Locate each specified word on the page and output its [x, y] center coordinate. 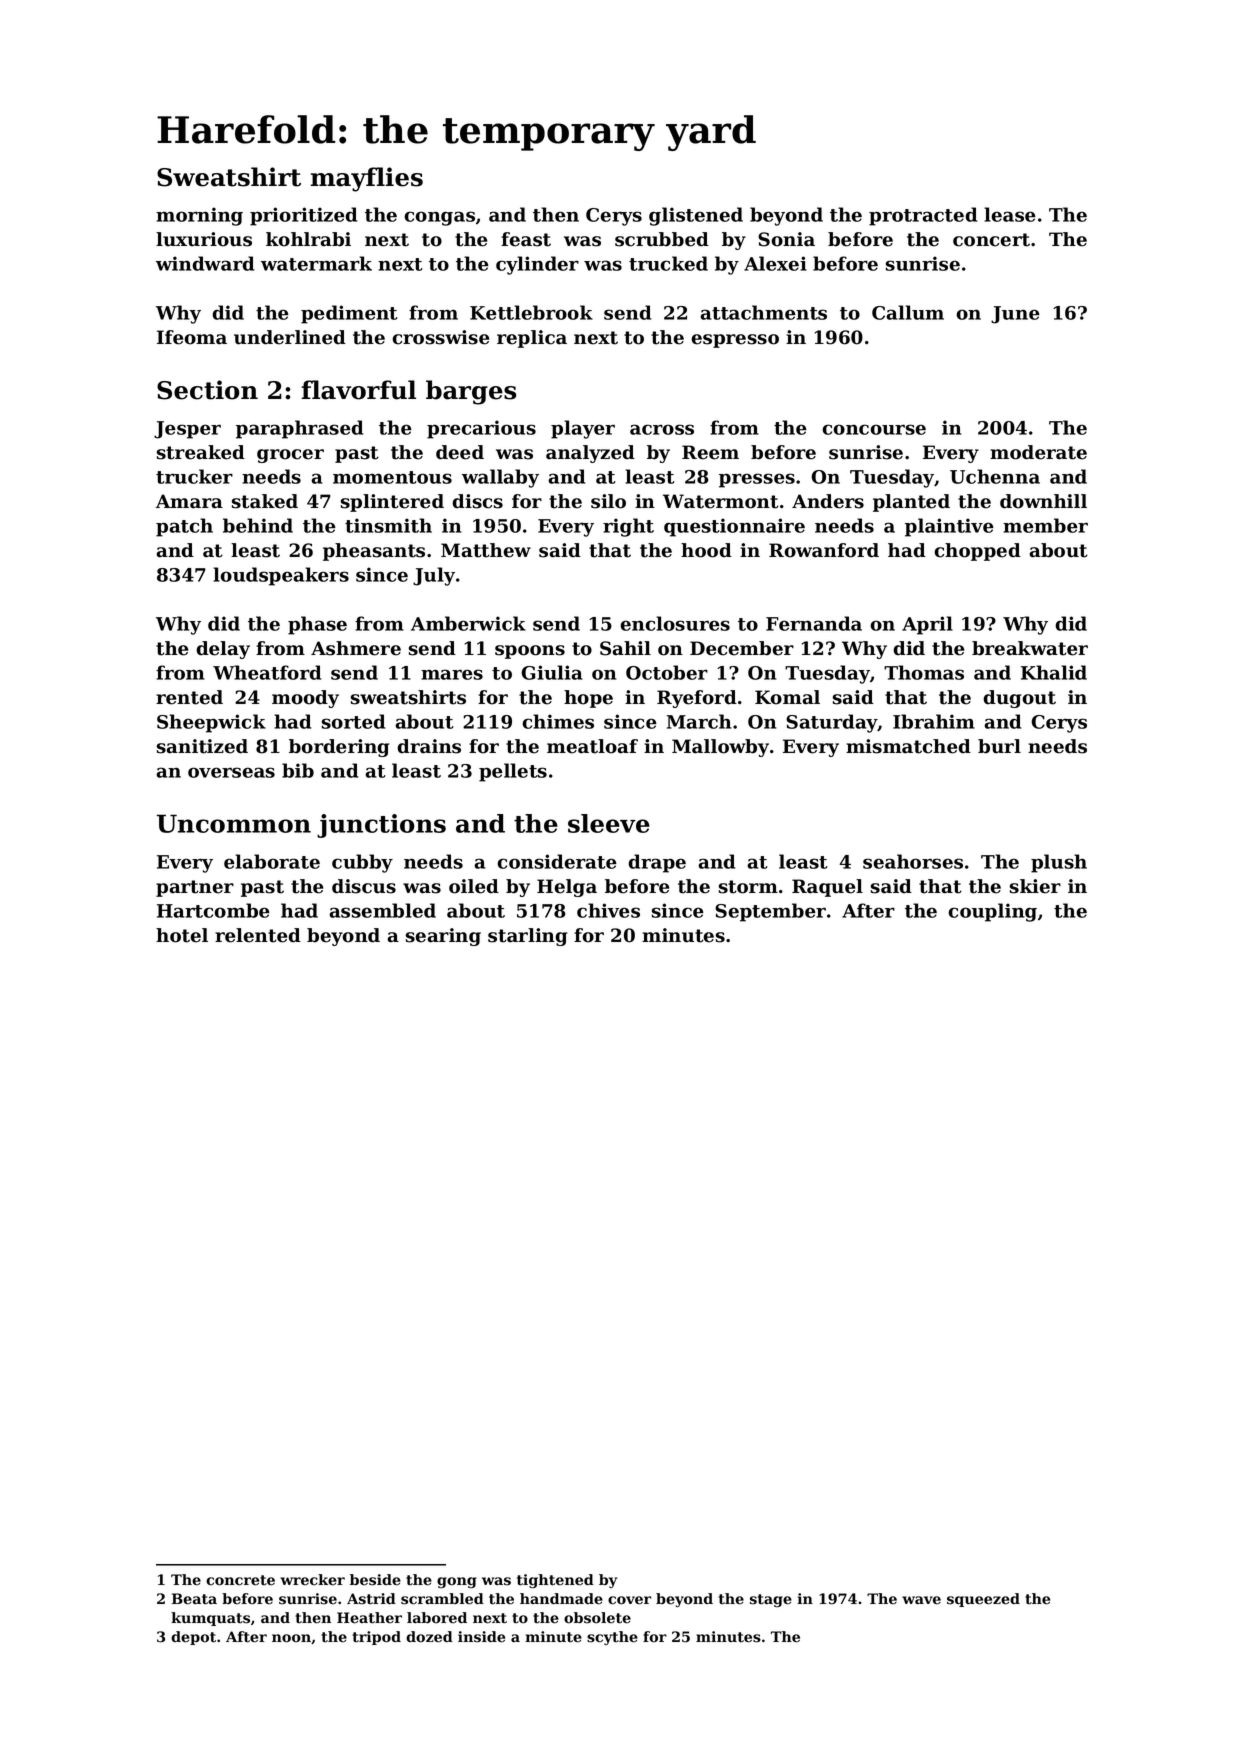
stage [771, 1601]
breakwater [1030, 648]
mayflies [367, 179]
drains [429, 746]
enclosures [675, 623]
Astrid [371, 1599]
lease [1010, 214]
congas [439, 218]
